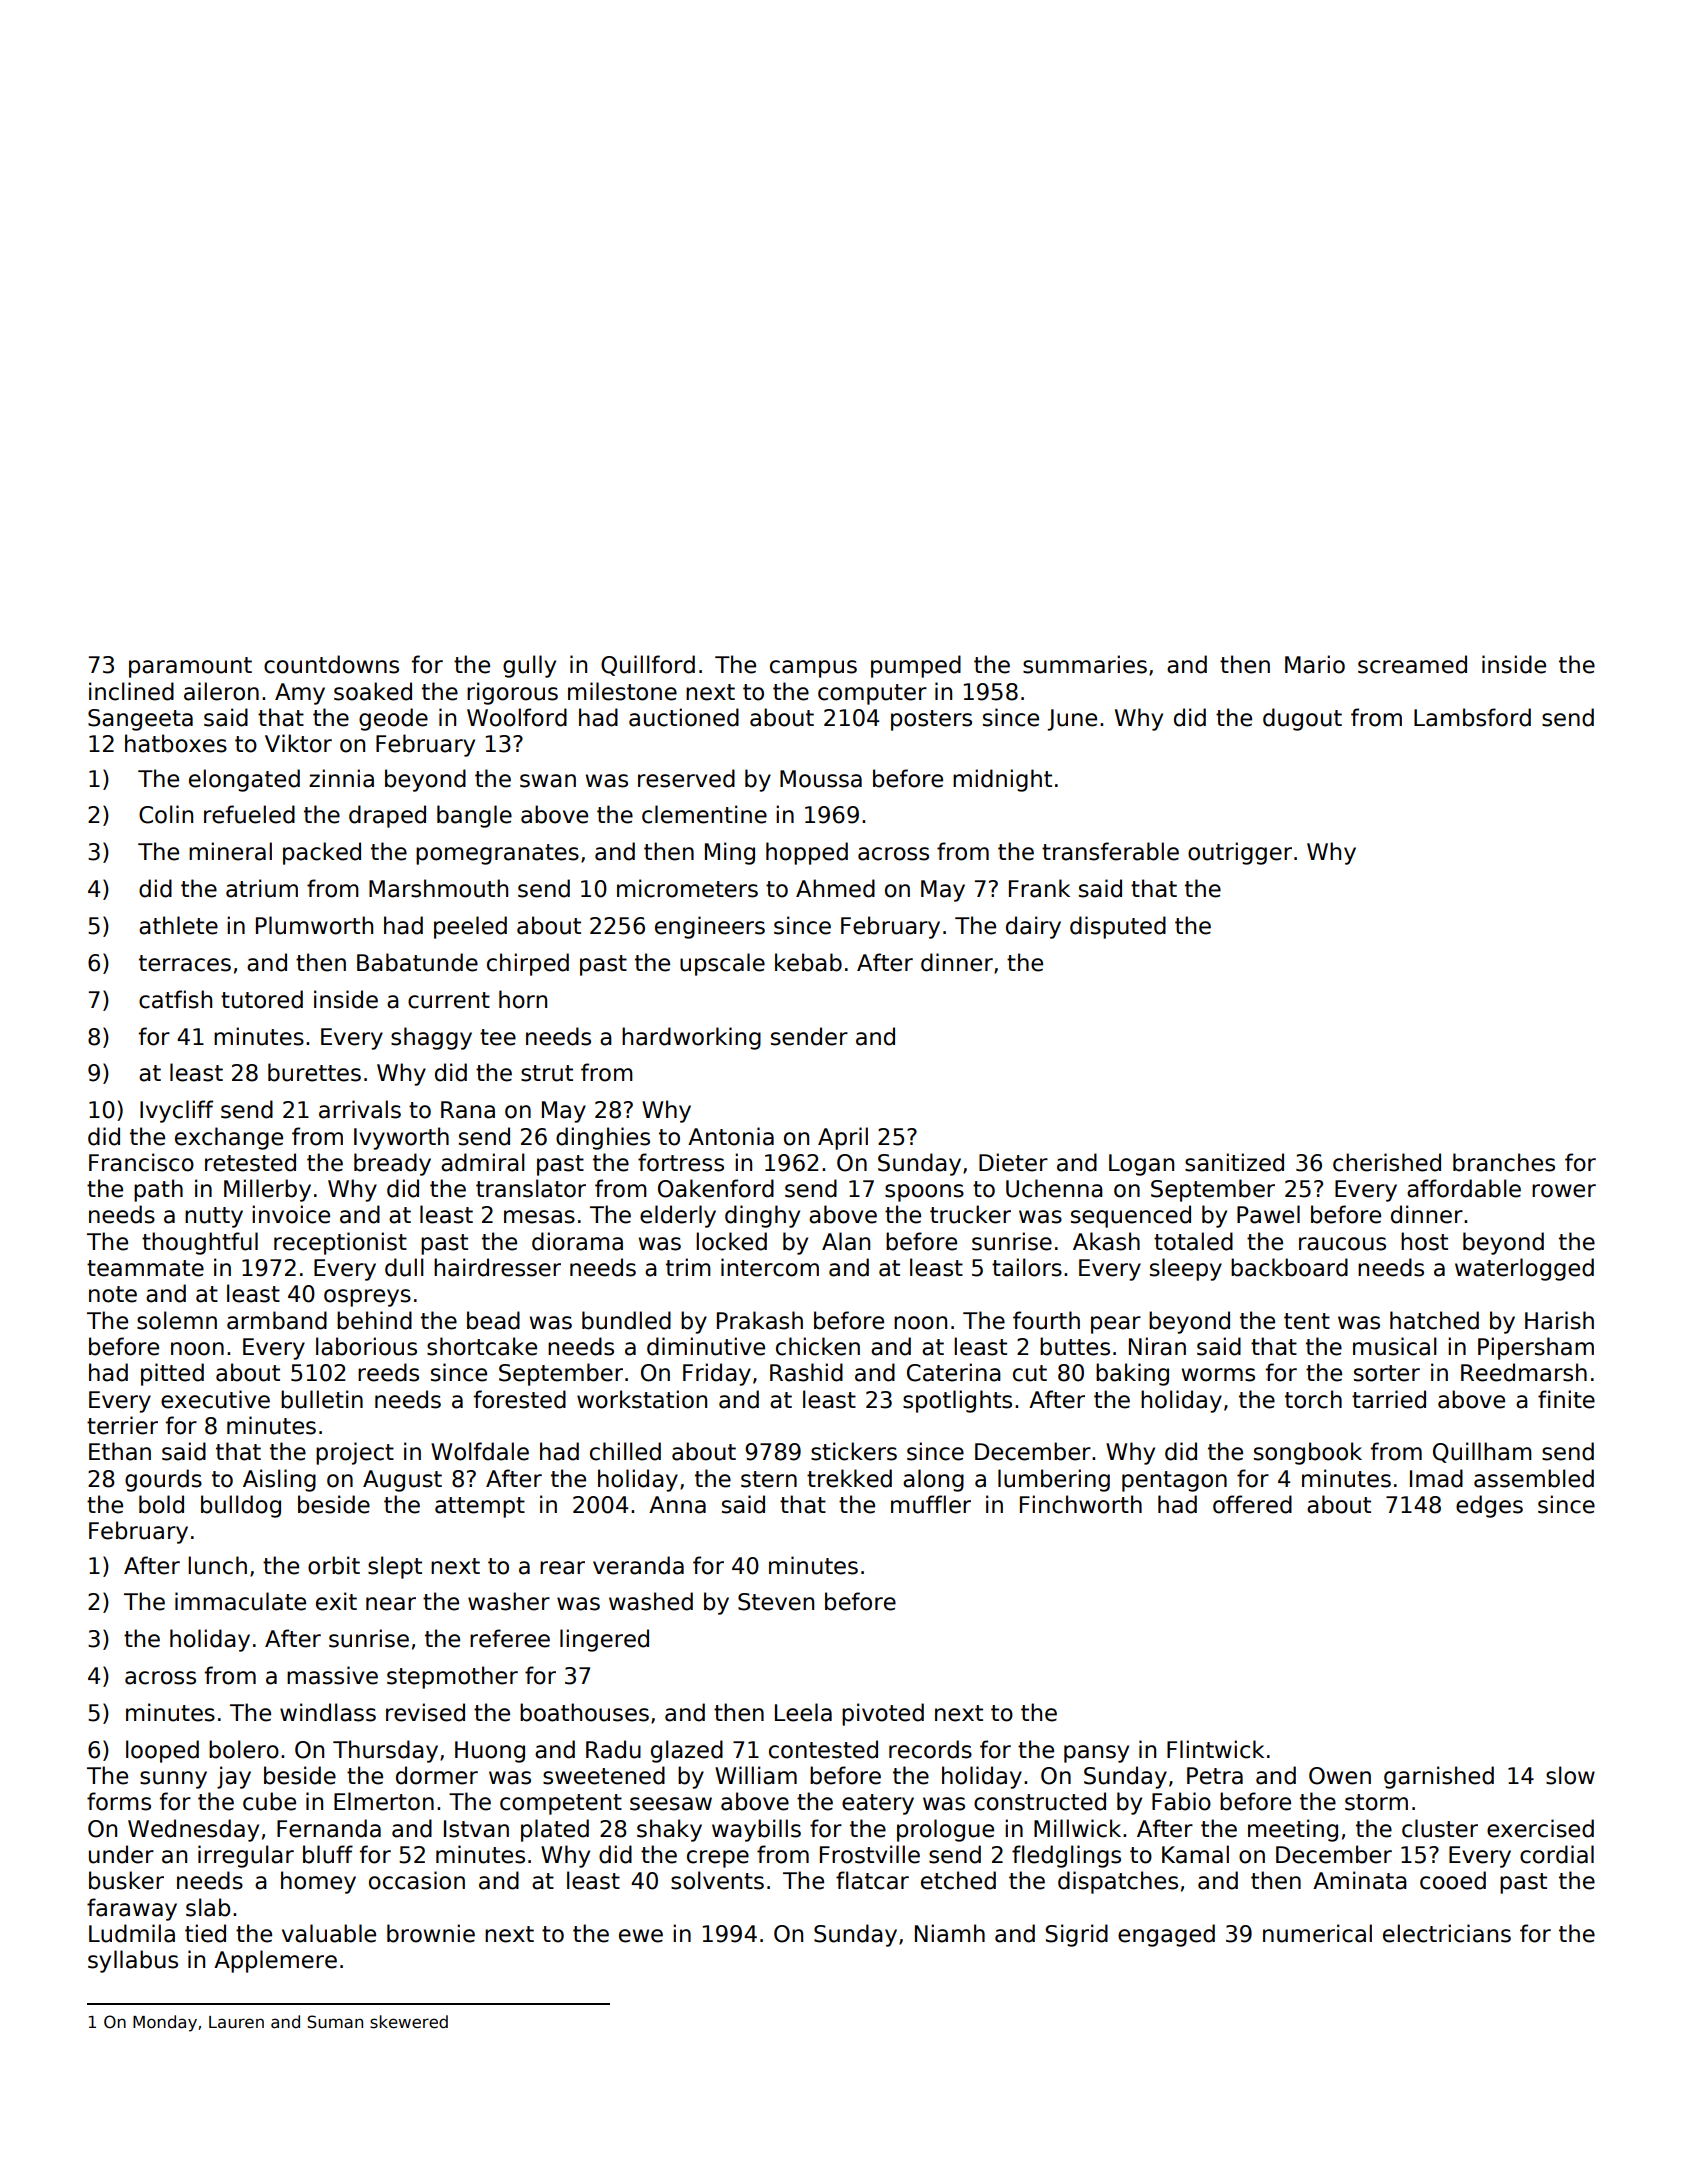 Image resolution: width=1683 pixels, height=2178 pixels. I want to click on Niamh, so click(950, 1933).
